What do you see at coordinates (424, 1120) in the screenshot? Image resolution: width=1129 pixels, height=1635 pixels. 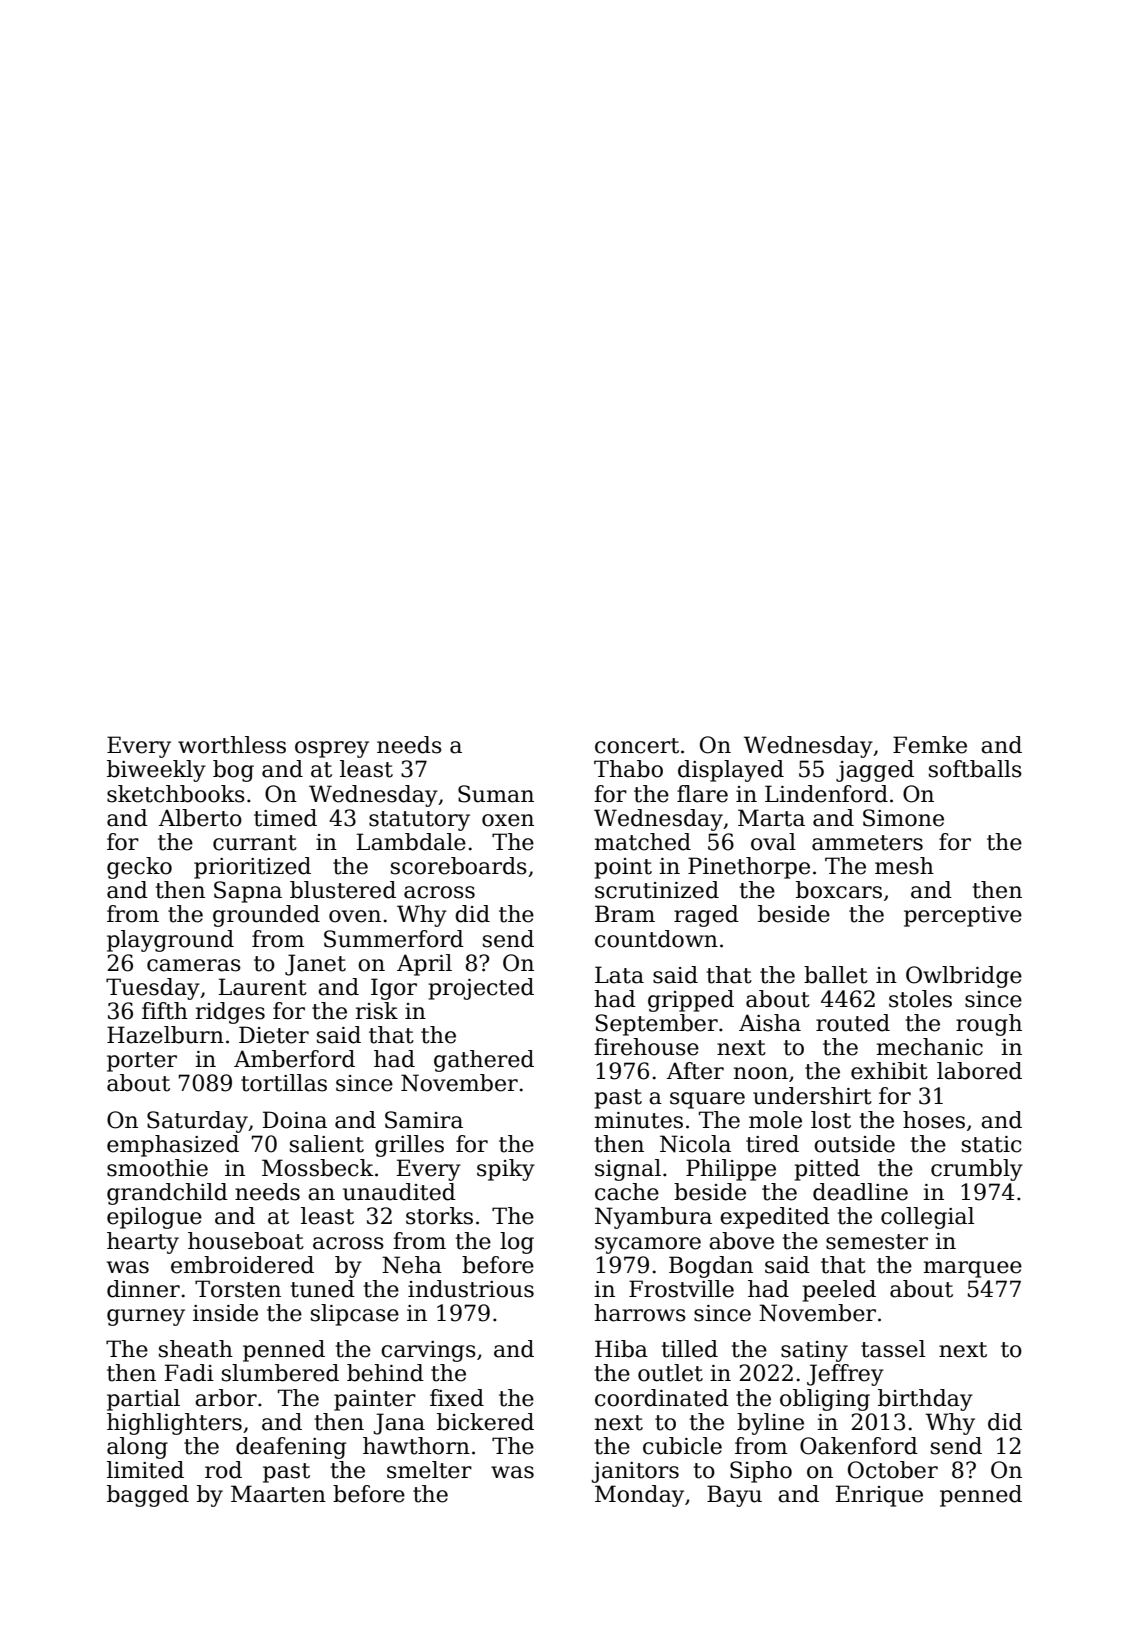 I see `Samira` at bounding box center [424, 1120].
